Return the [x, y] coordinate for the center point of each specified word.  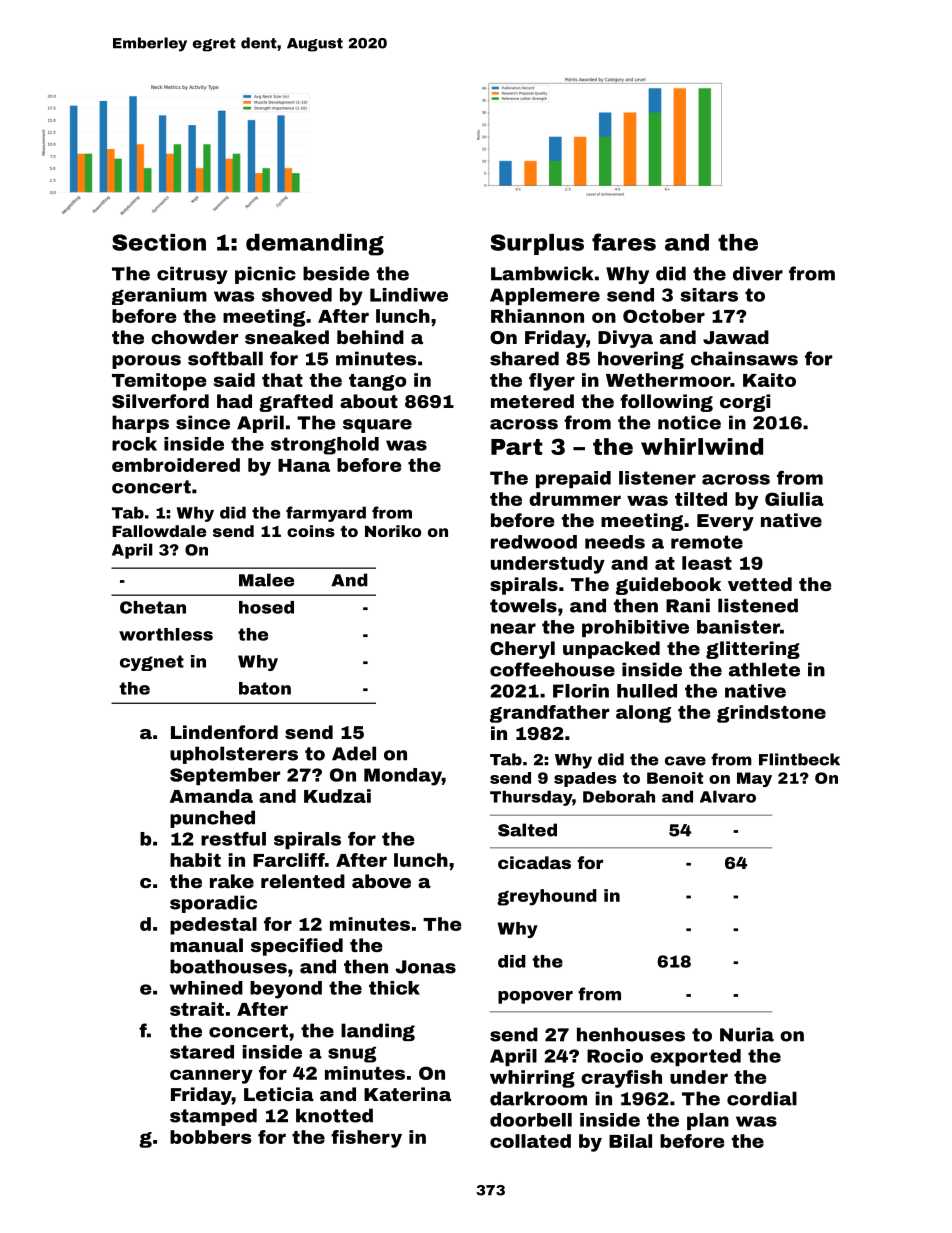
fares [624, 242]
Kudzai [337, 796]
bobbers [210, 1137]
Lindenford [224, 732]
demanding [315, 245]
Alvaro [728, 796]
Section [159, 242]
